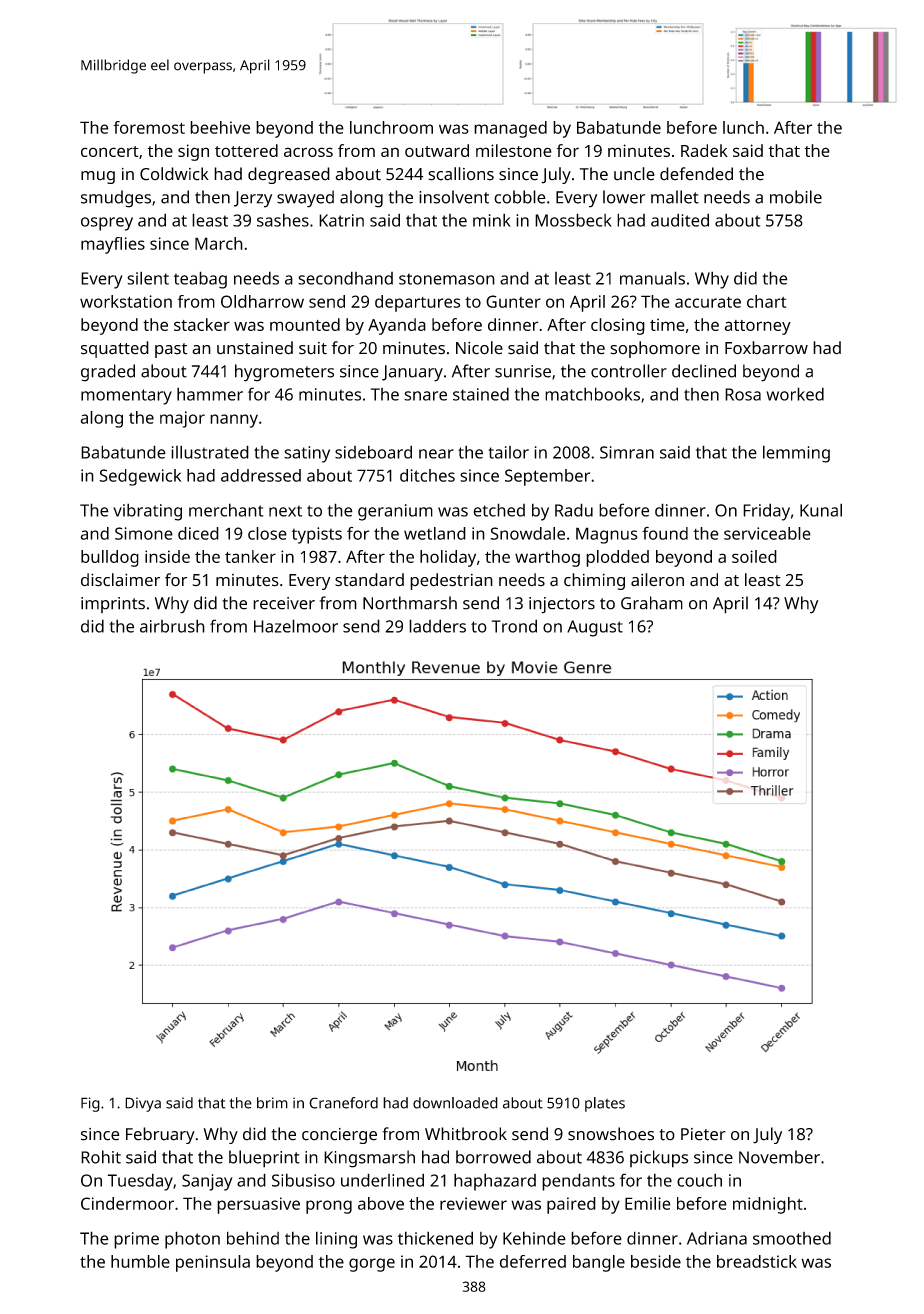  I want to click on humble, so click(140, 1261).
